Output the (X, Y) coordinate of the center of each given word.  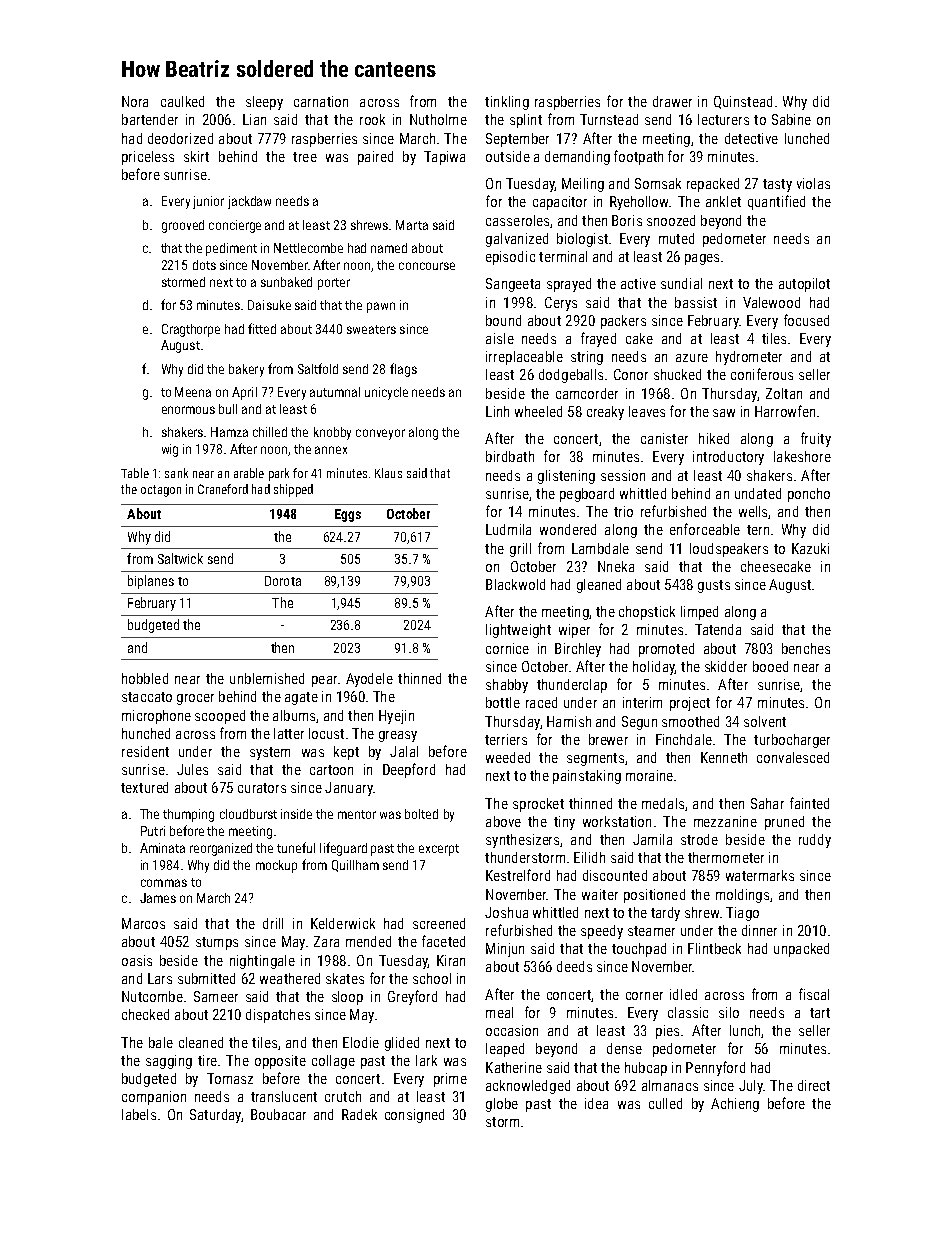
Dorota (283, 581)
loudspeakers (729, 550)
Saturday (215, 1116)
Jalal (404, 751)
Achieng (735, 1105)
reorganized (221, 849)
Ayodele (369, 680)
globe (502, 1105)
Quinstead (743, 102)
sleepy (264, 103)
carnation (321, 101)
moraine (649, 775)
